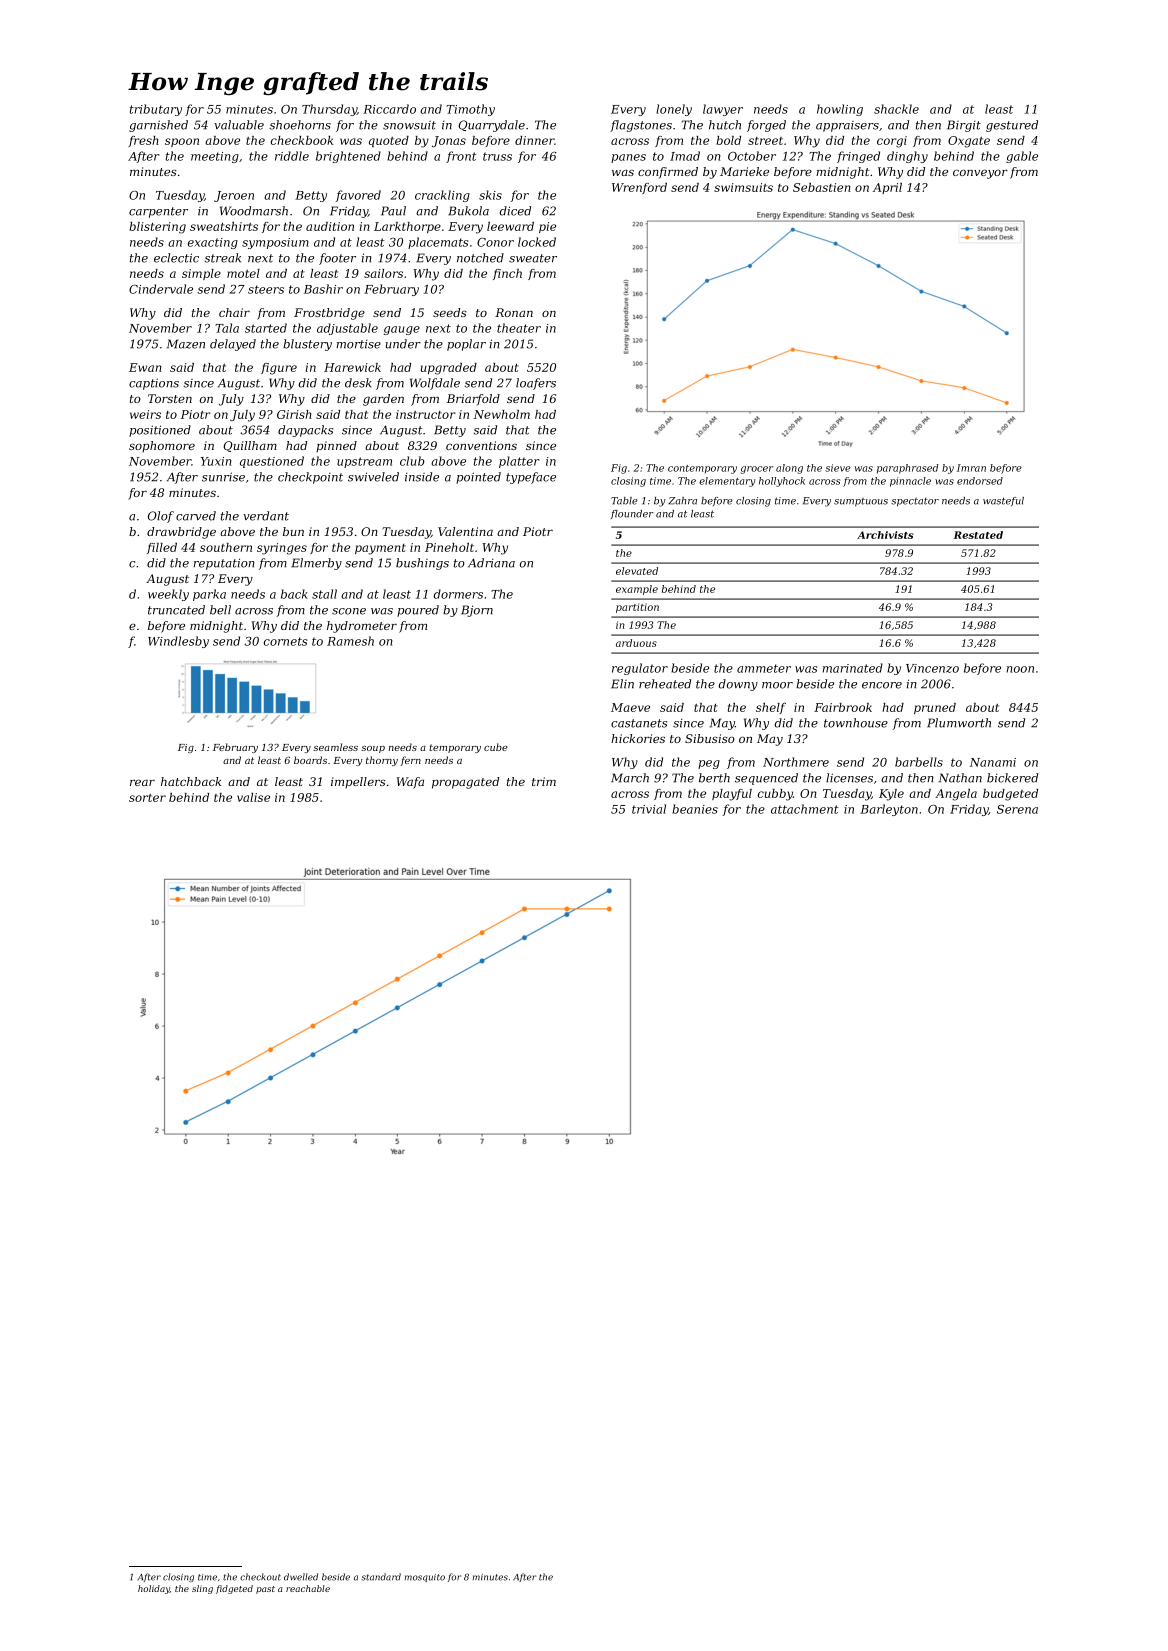  What do you see at coordinates (971, 468) in the screenshot?
I see `Imran` at bounding box center [971, 468].
